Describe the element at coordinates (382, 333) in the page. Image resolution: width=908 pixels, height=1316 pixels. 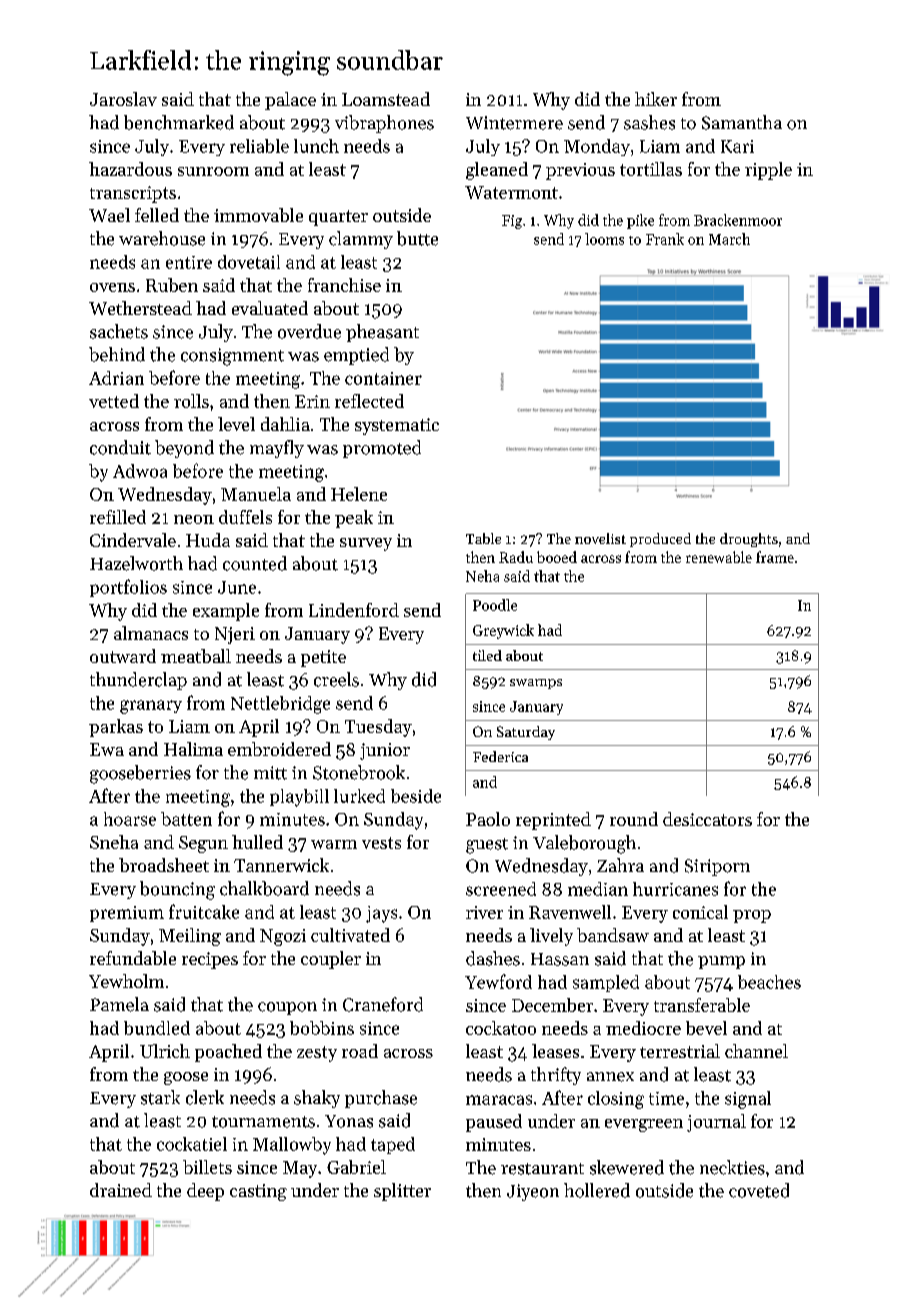
I see `pheasant` at that location.
